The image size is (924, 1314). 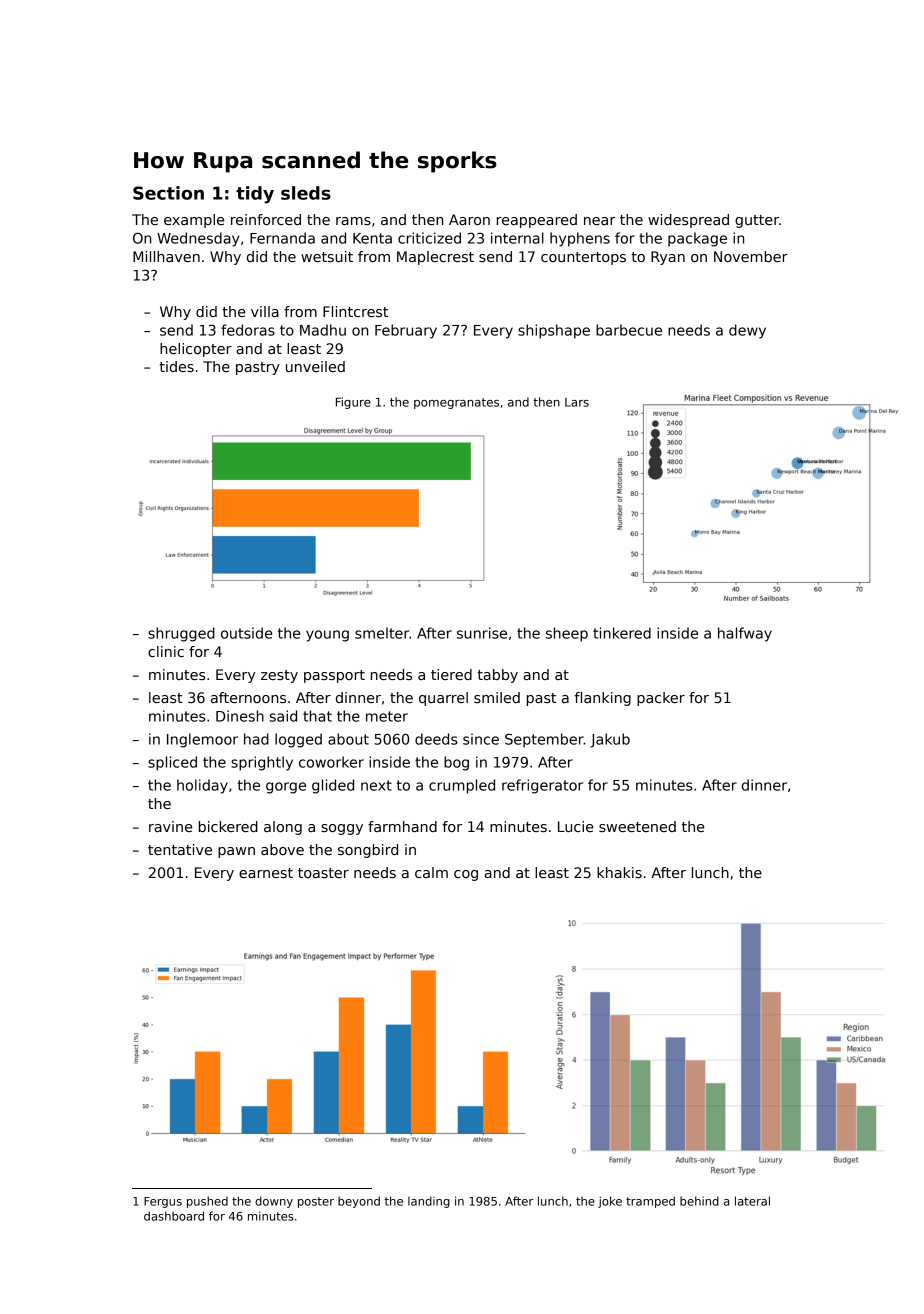 What do you see at coordinates (255, 195) in the page?
I see `tidy` at bounding box center [255, 195].
